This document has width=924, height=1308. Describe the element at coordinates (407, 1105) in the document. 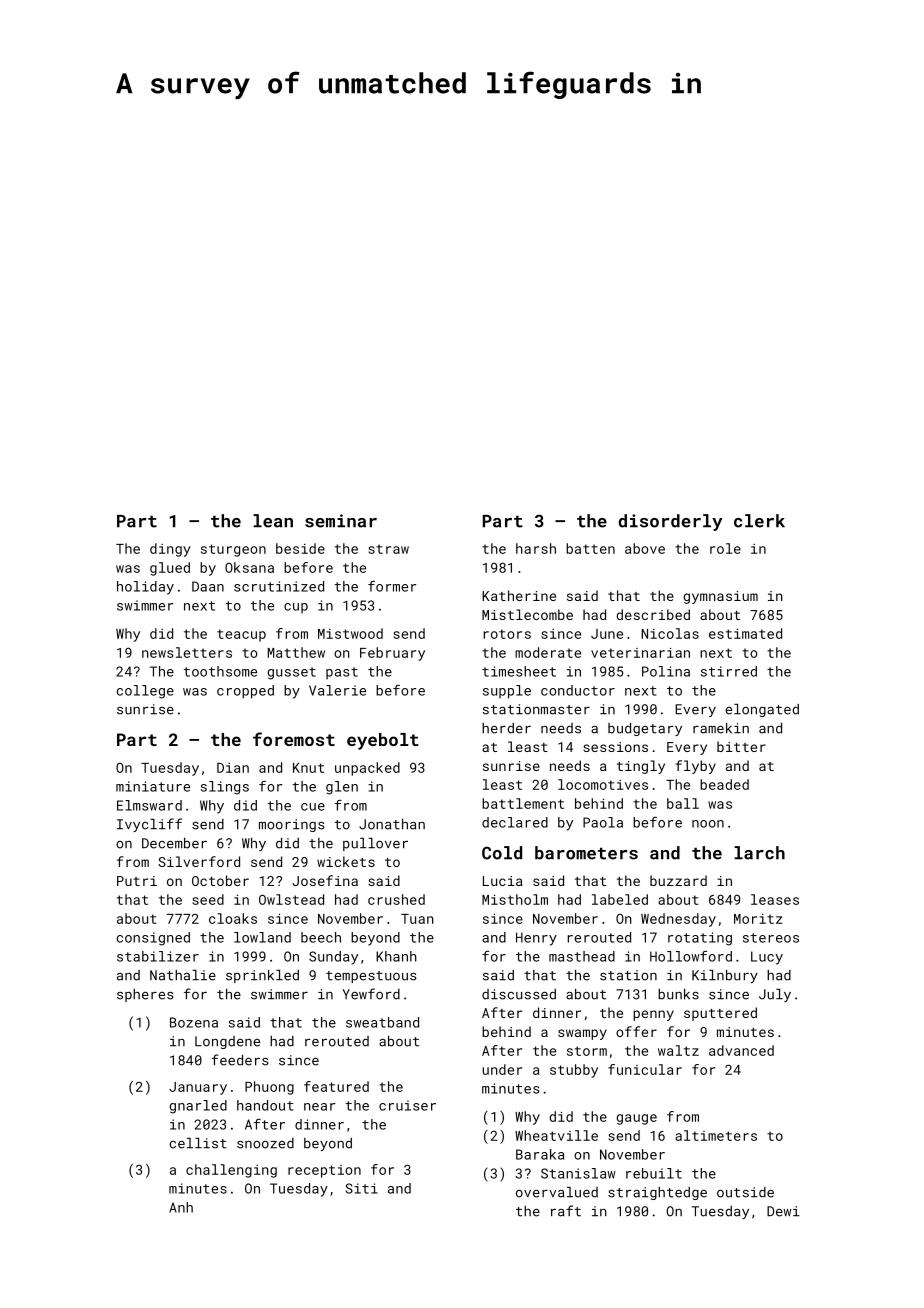

I see `cruiser` at that location.
